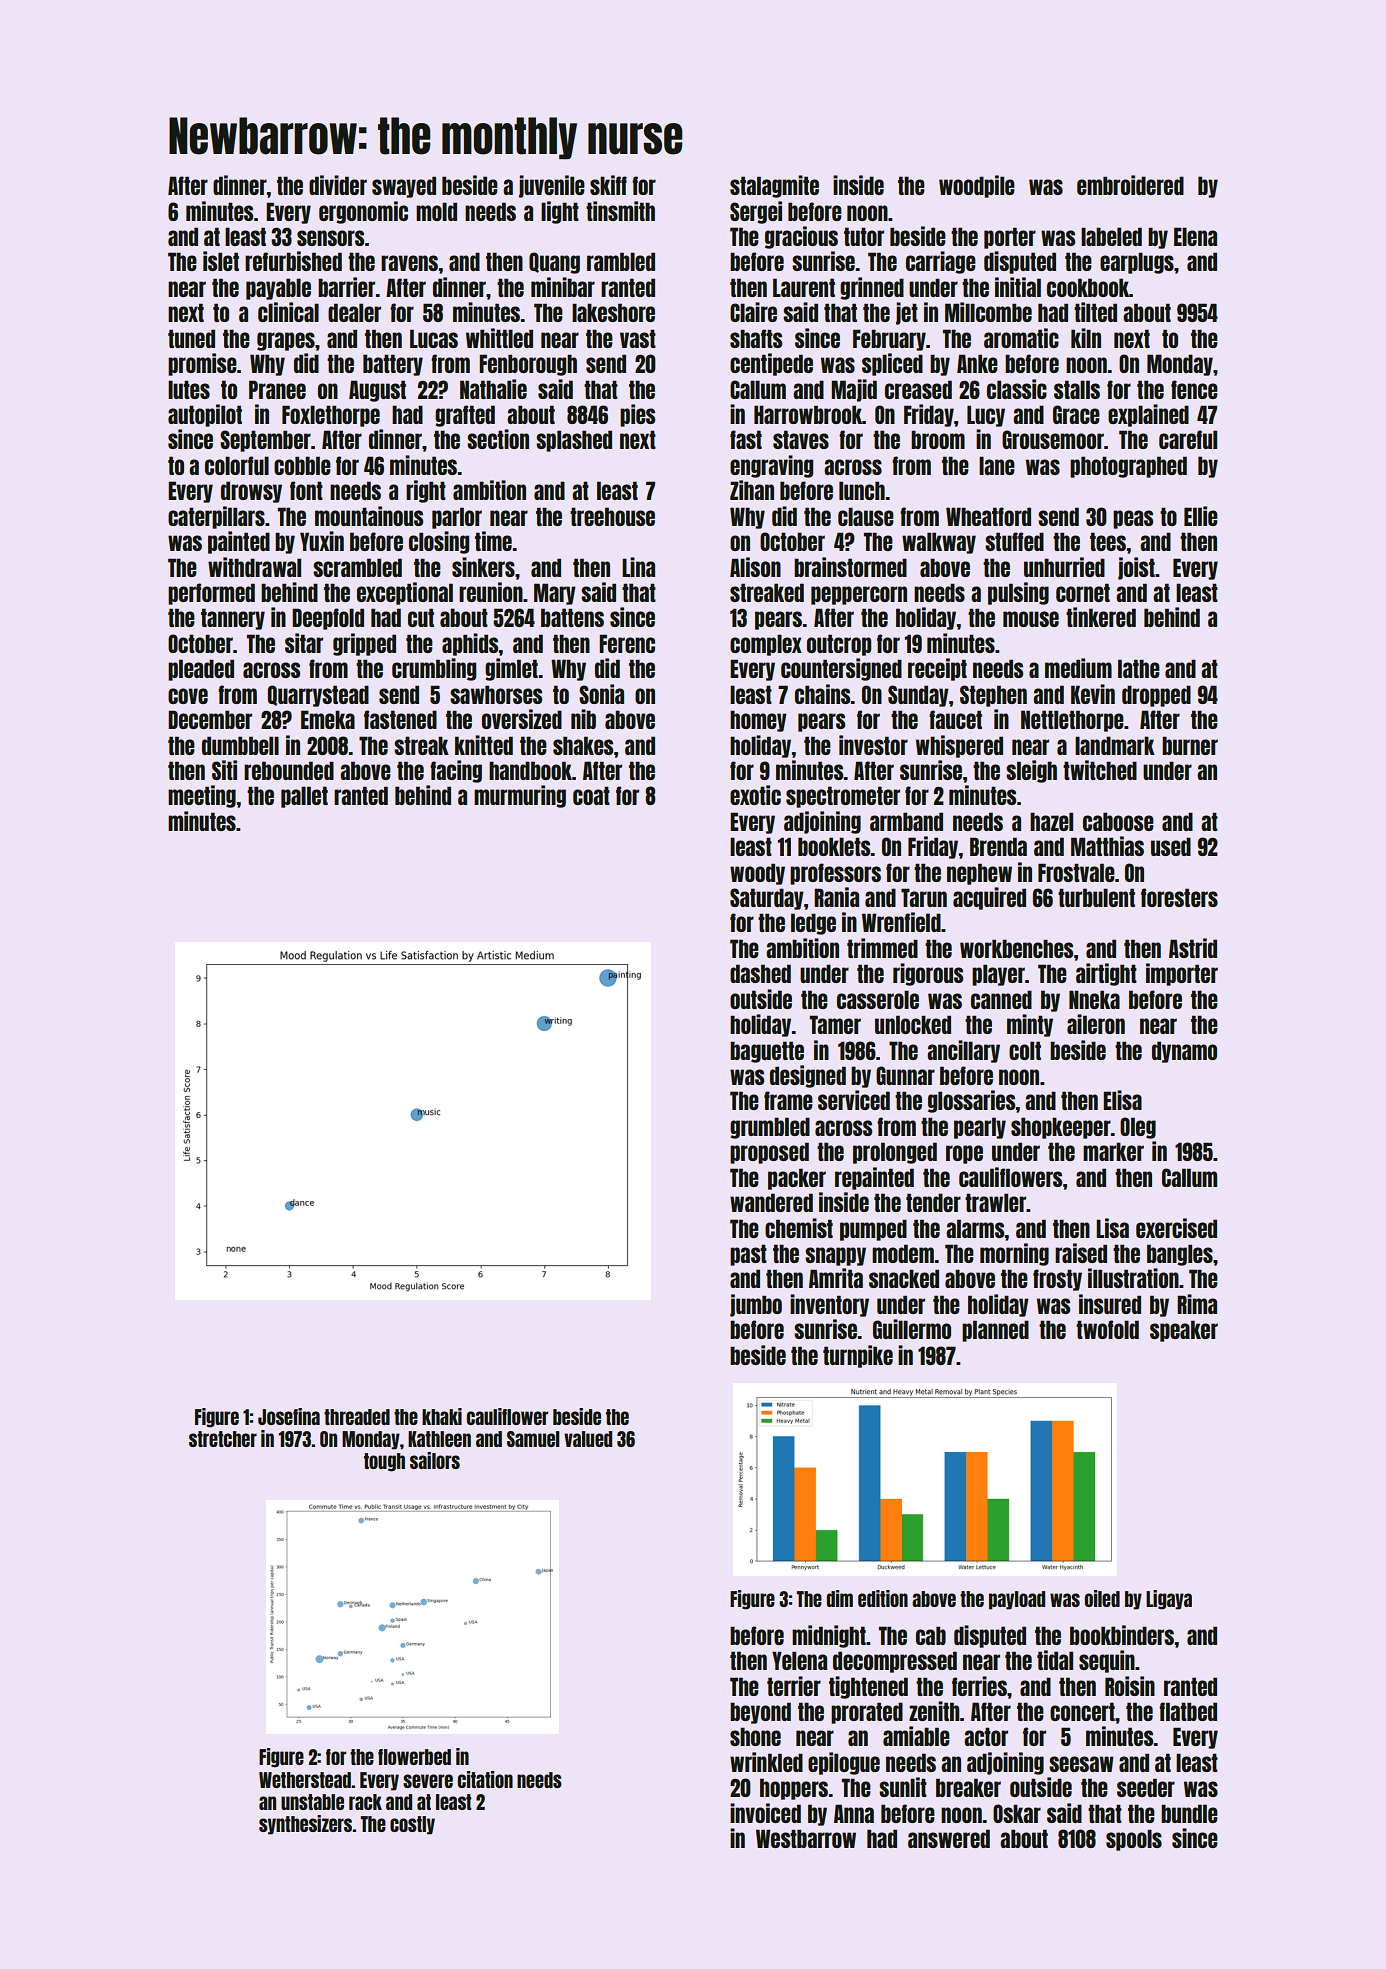 This document has height=1969, width=1386. What do you see at coordinates (758, 721) in the document?
I see `homey` at bounding box center [758, 721].
